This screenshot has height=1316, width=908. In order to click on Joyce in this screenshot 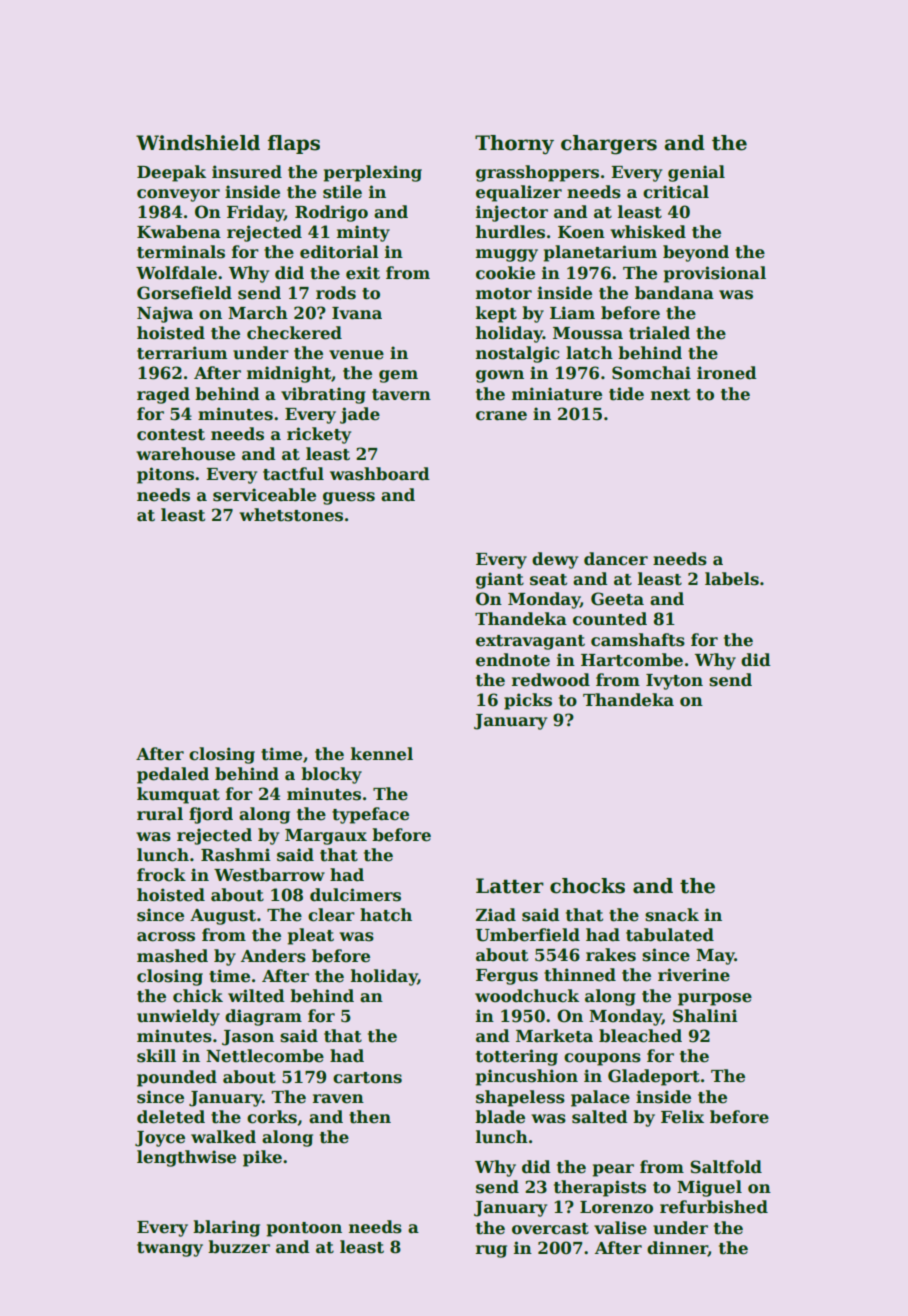, I will do `click(160, 1139)`.
